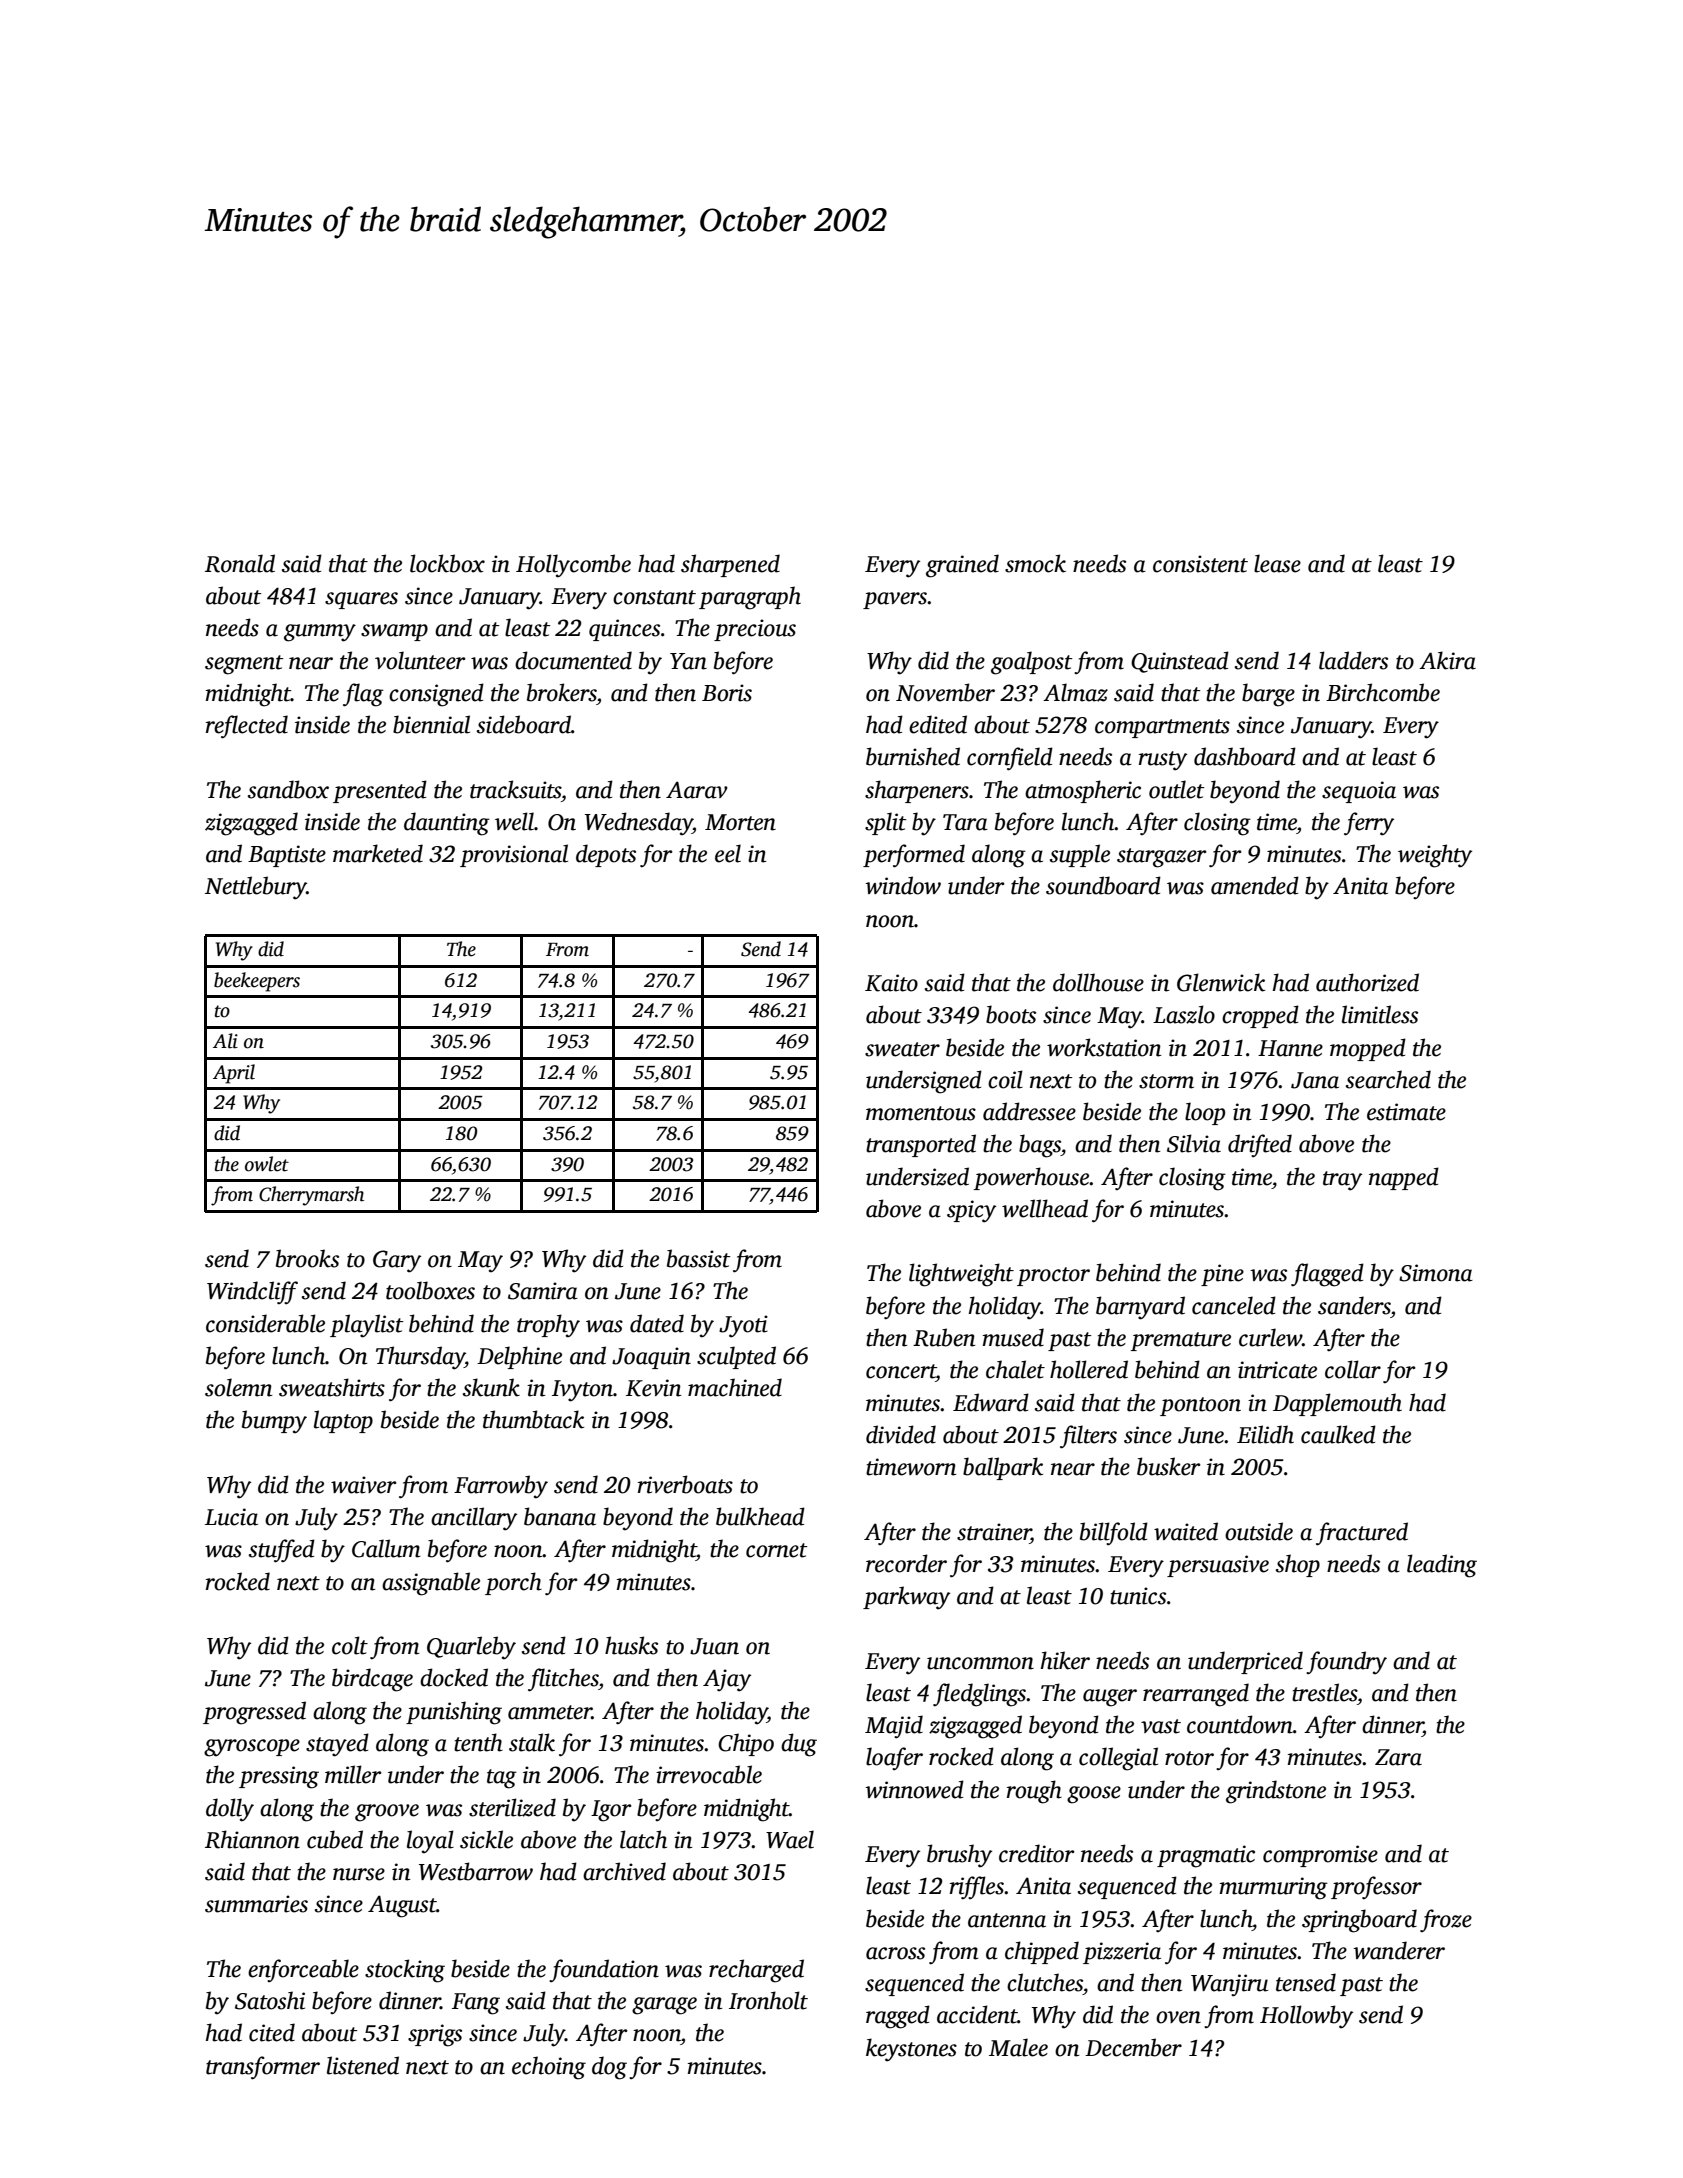 Image resolution: width=1683 pixels, height=2178 pixels. What do you see at coordinates (1398, 1757) in the page?
I see `Zara` at bounding box center [1398, 1757].
